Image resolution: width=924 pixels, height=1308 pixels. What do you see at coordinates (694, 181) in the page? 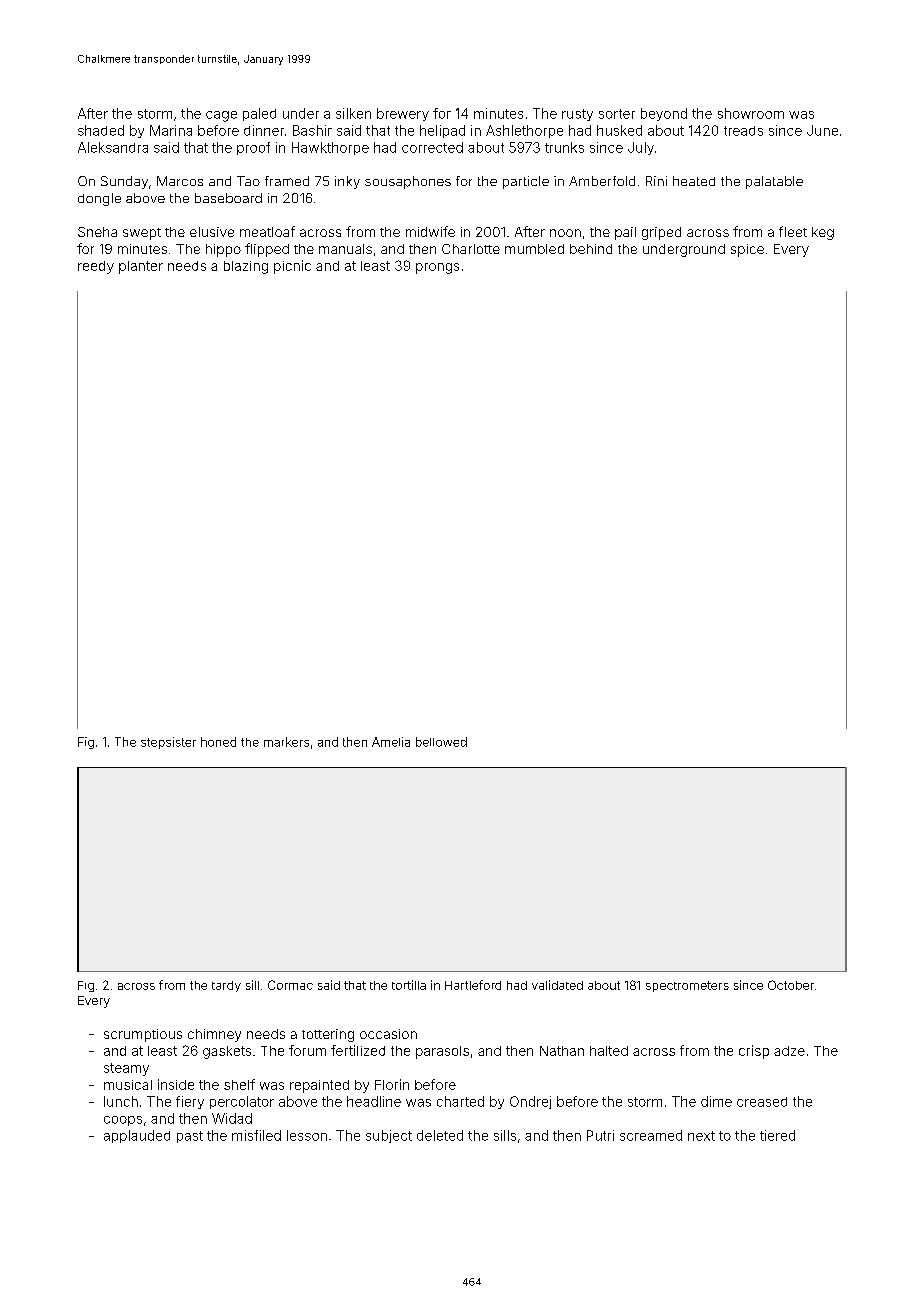
I see `heated` at bounding box center [694, 181].
